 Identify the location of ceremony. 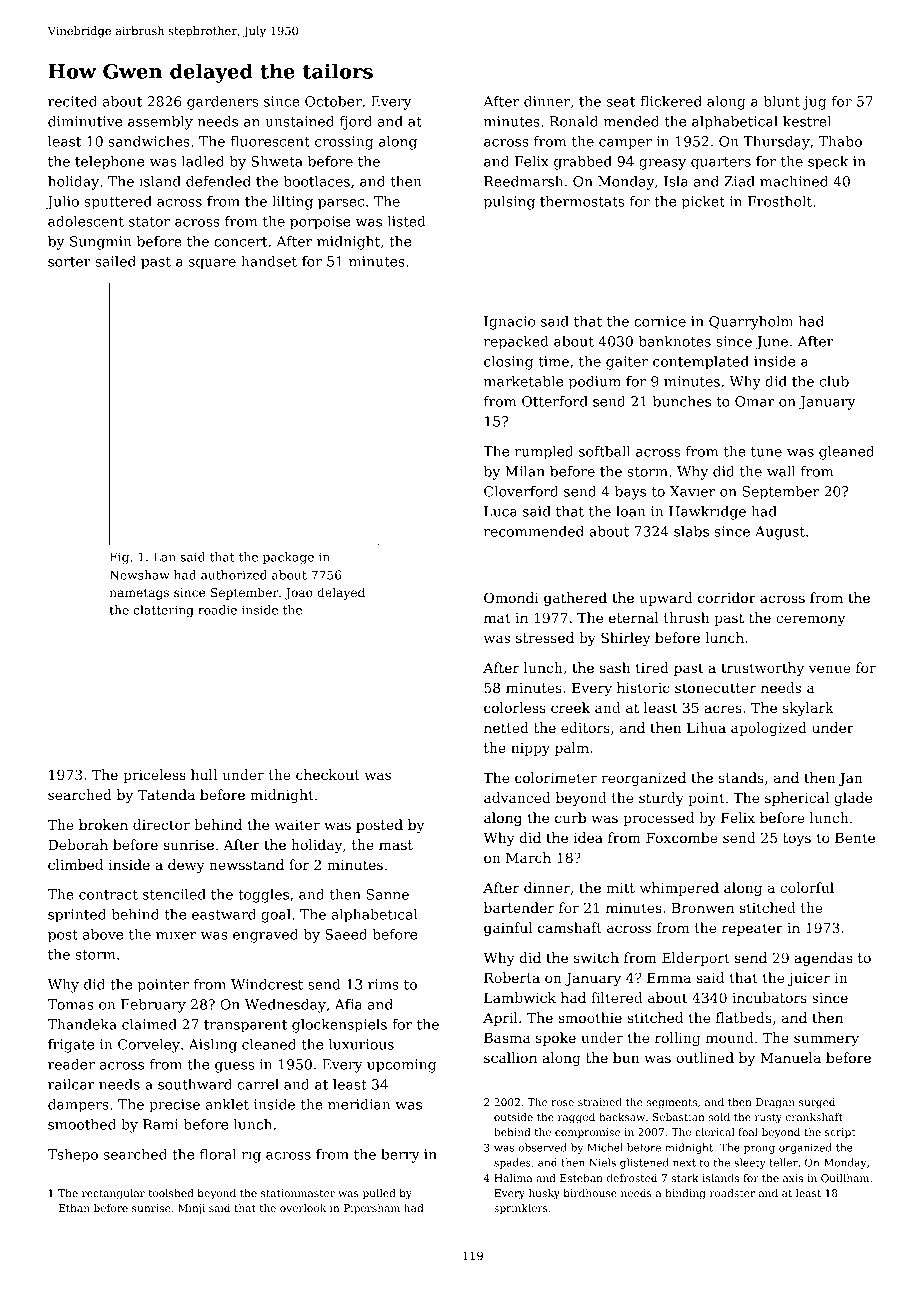
(810, 620).
